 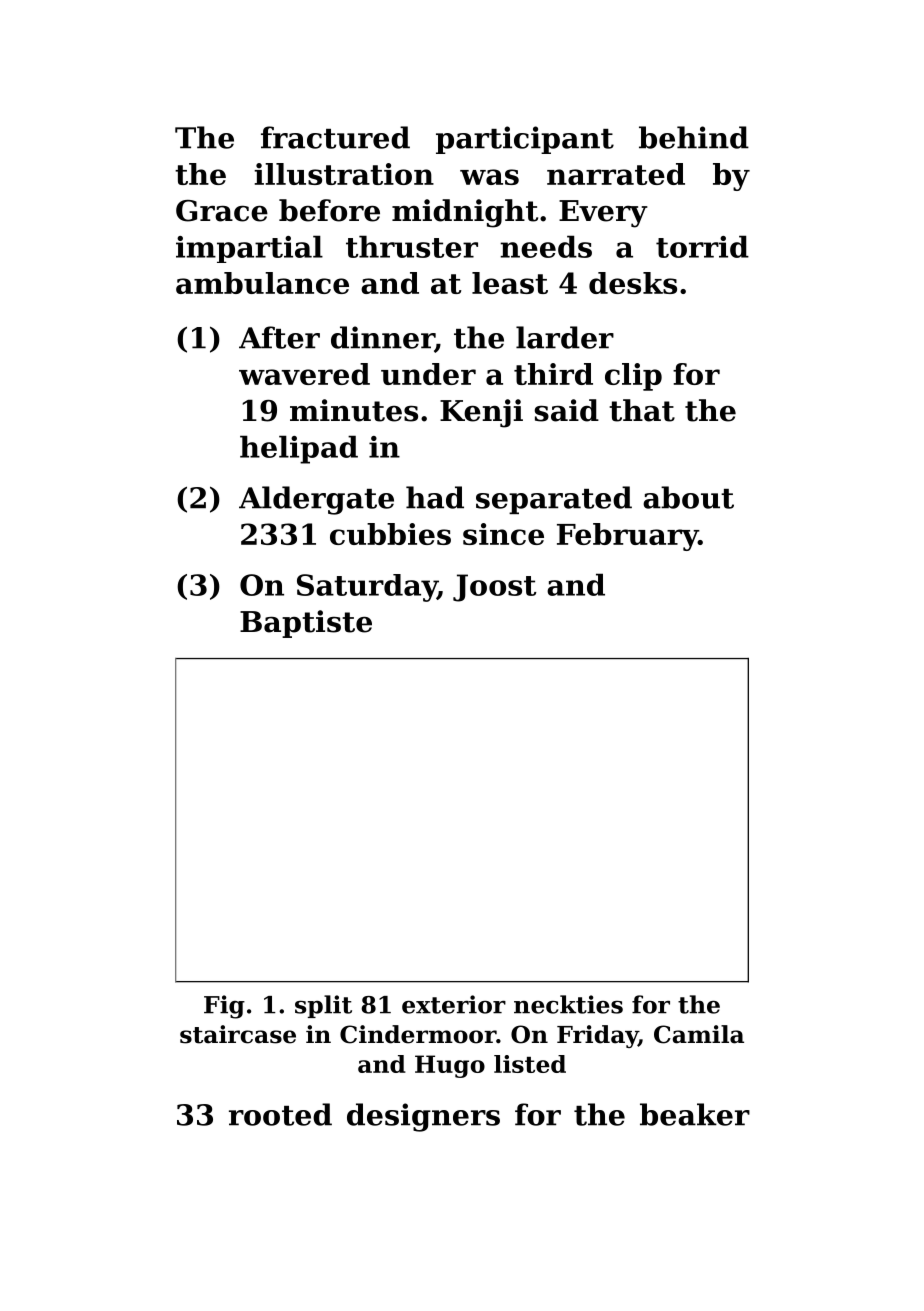 What do you see at coordinates (335, 137) in the screenshot?
I see `fractured` at bounding box center [335, 137].
